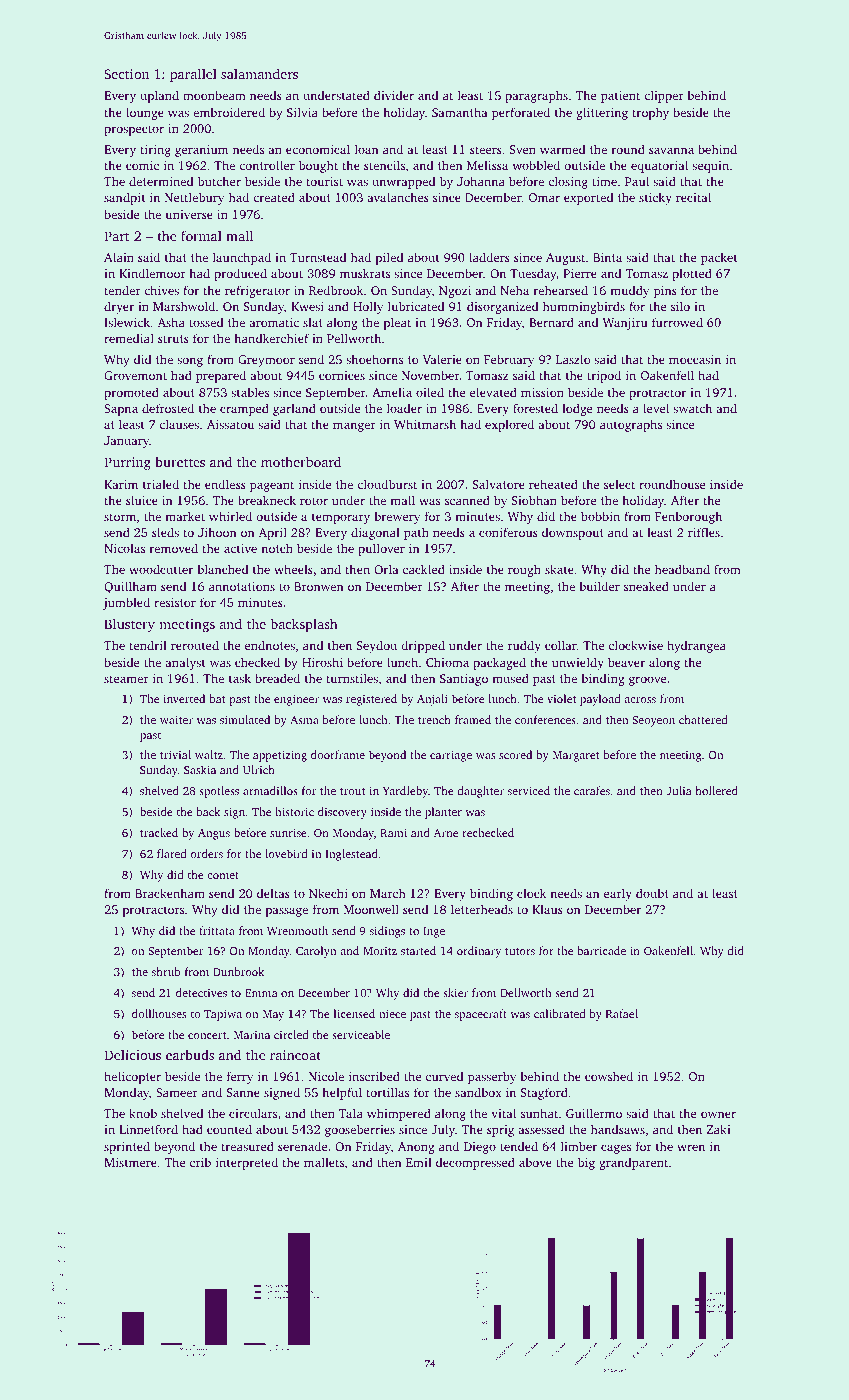  I want to click on burettes, so click(180, 461).
